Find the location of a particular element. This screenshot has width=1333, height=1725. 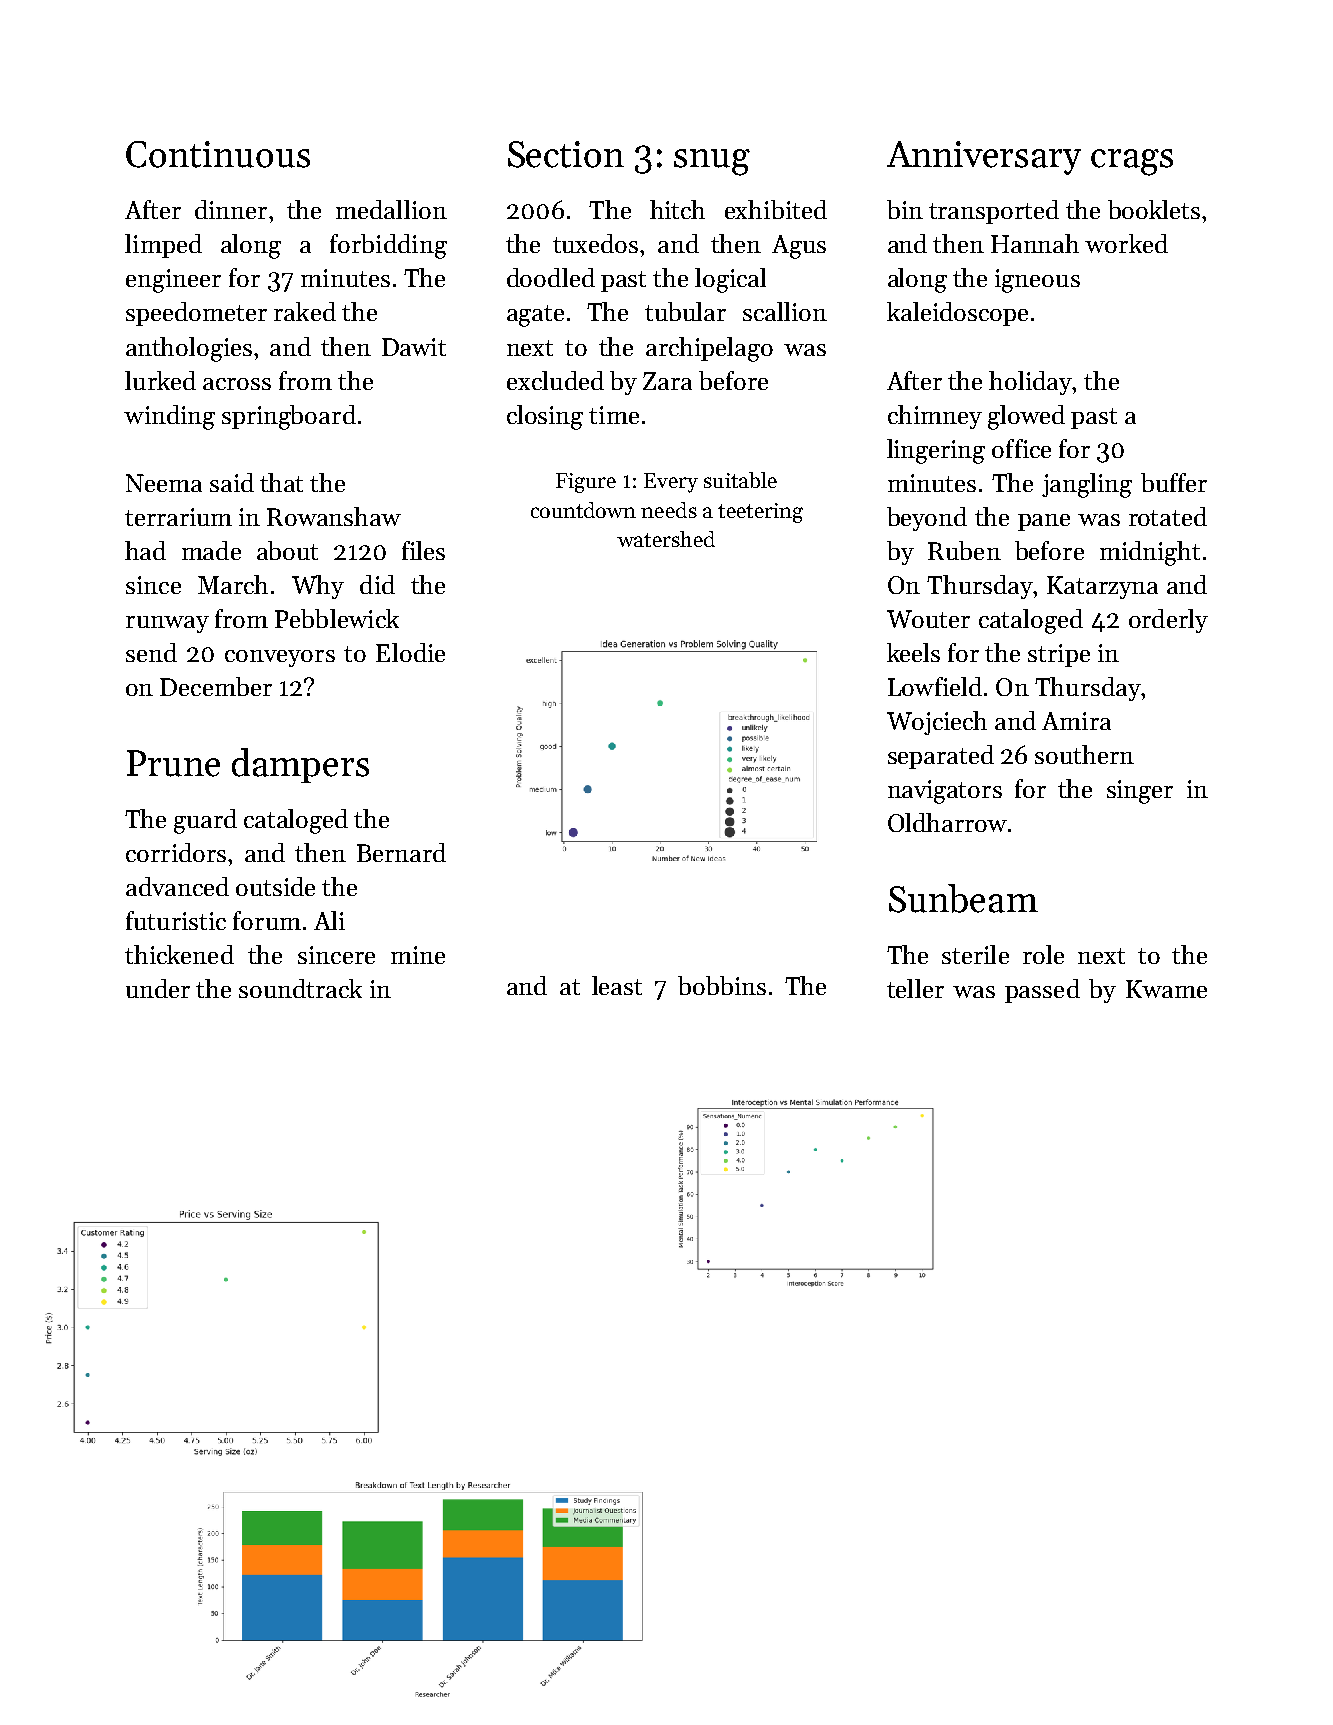

Amira is located at coordinates (1076, 721).
